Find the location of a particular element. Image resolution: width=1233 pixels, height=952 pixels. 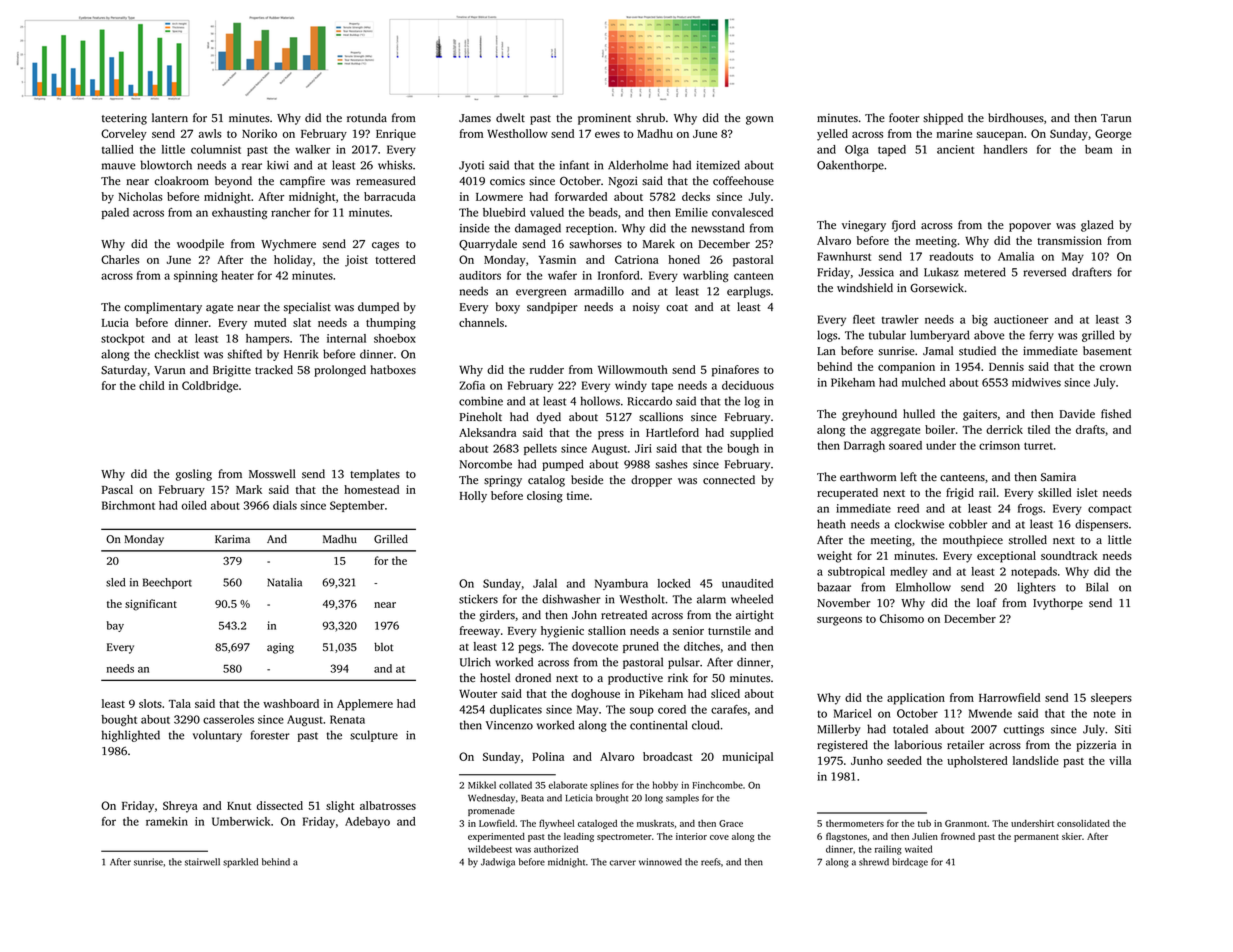

above is located at coordinates (989, 335).
